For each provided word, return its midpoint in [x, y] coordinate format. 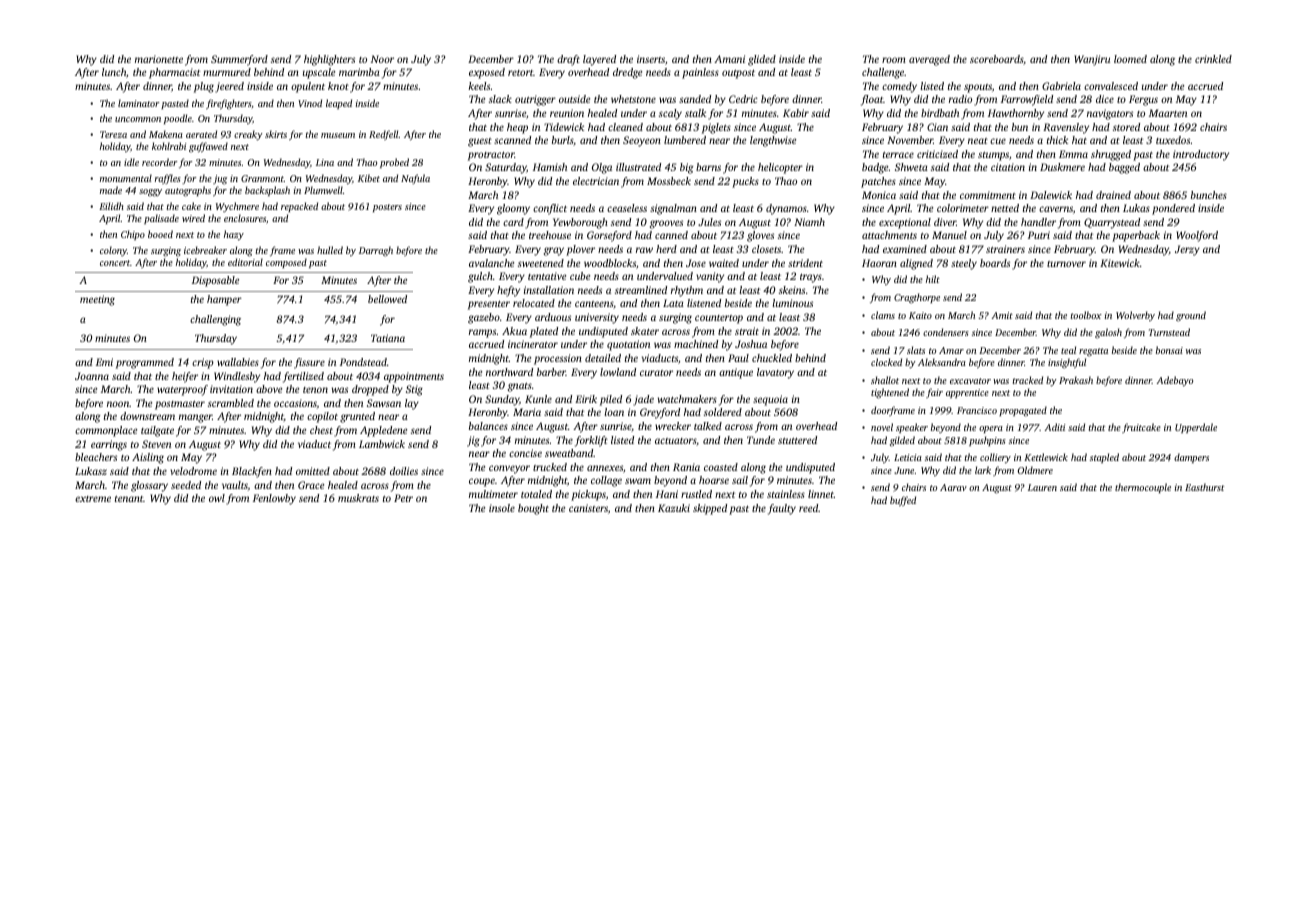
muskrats [358, 498]
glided [762, 60]
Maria [527, 412]
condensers [946, 332]
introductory [1201, 155]
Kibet [369, 178]
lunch [114, 72]
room [894, 60]
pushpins [987, 441]
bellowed [387, 299]
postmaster [180, 405]
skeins [792, 290]
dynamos [786, 209]
